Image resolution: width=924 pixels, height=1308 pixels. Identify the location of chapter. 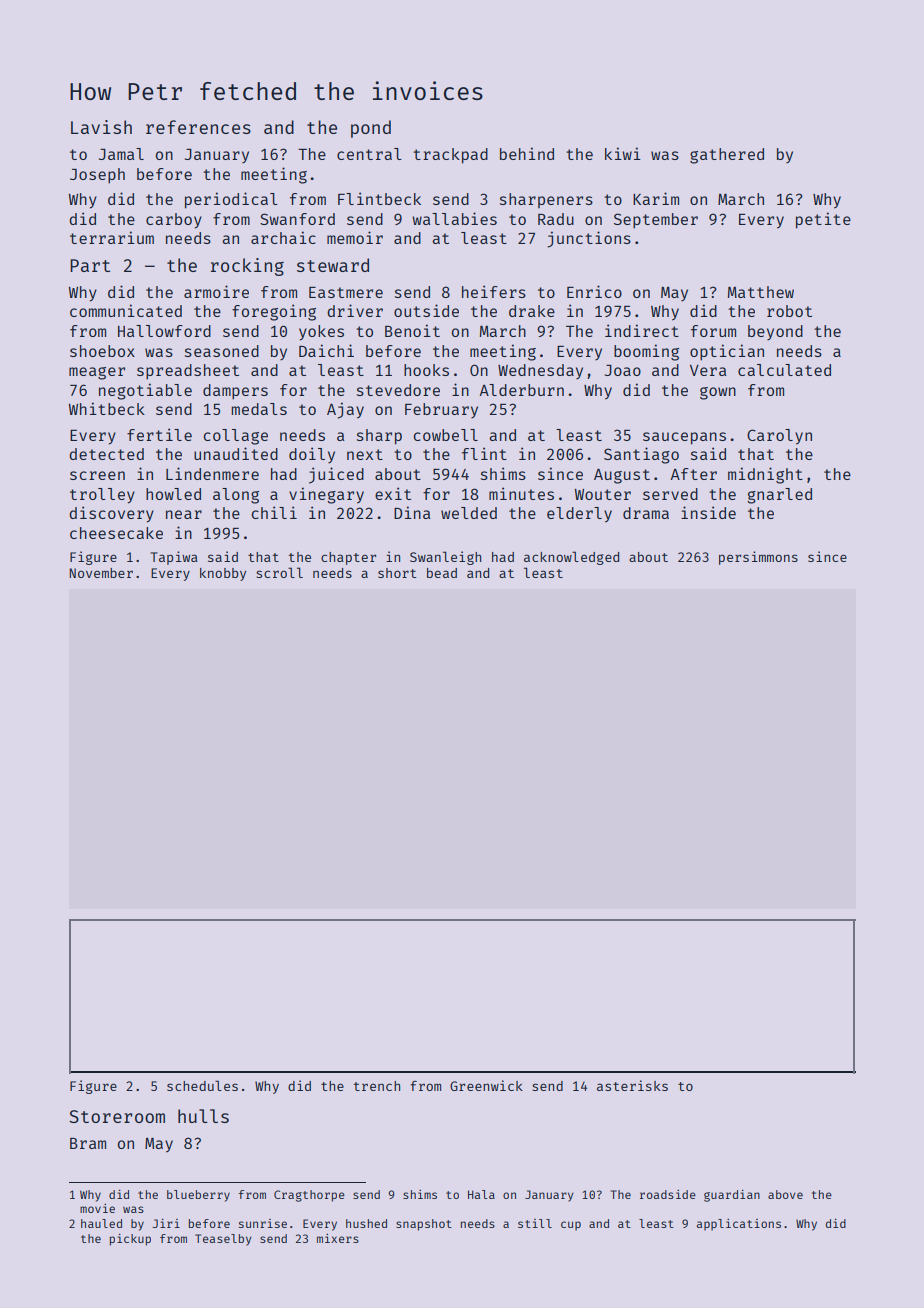
(348, 558).
